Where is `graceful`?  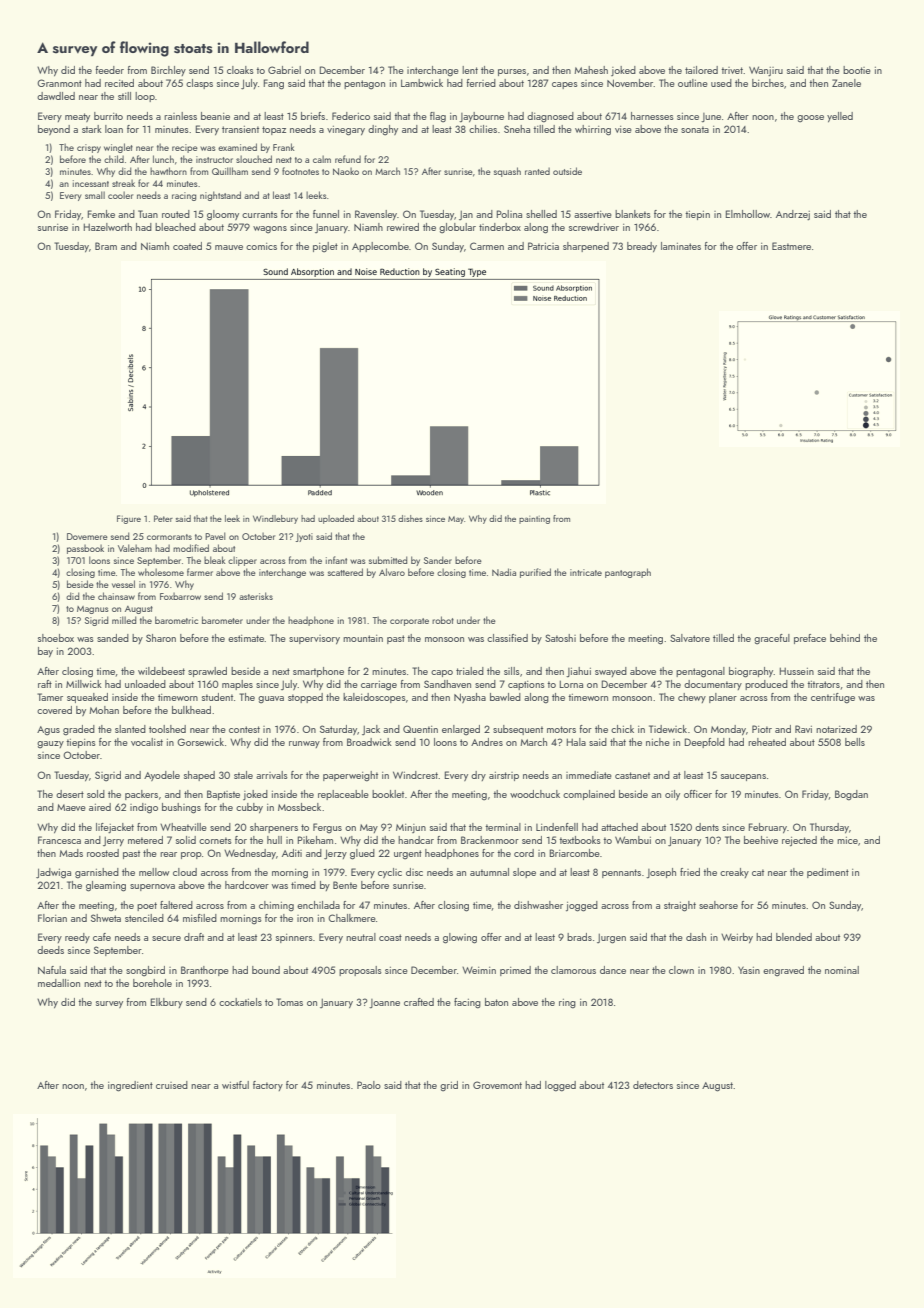 graceful is located at coordinates (772, 639).
